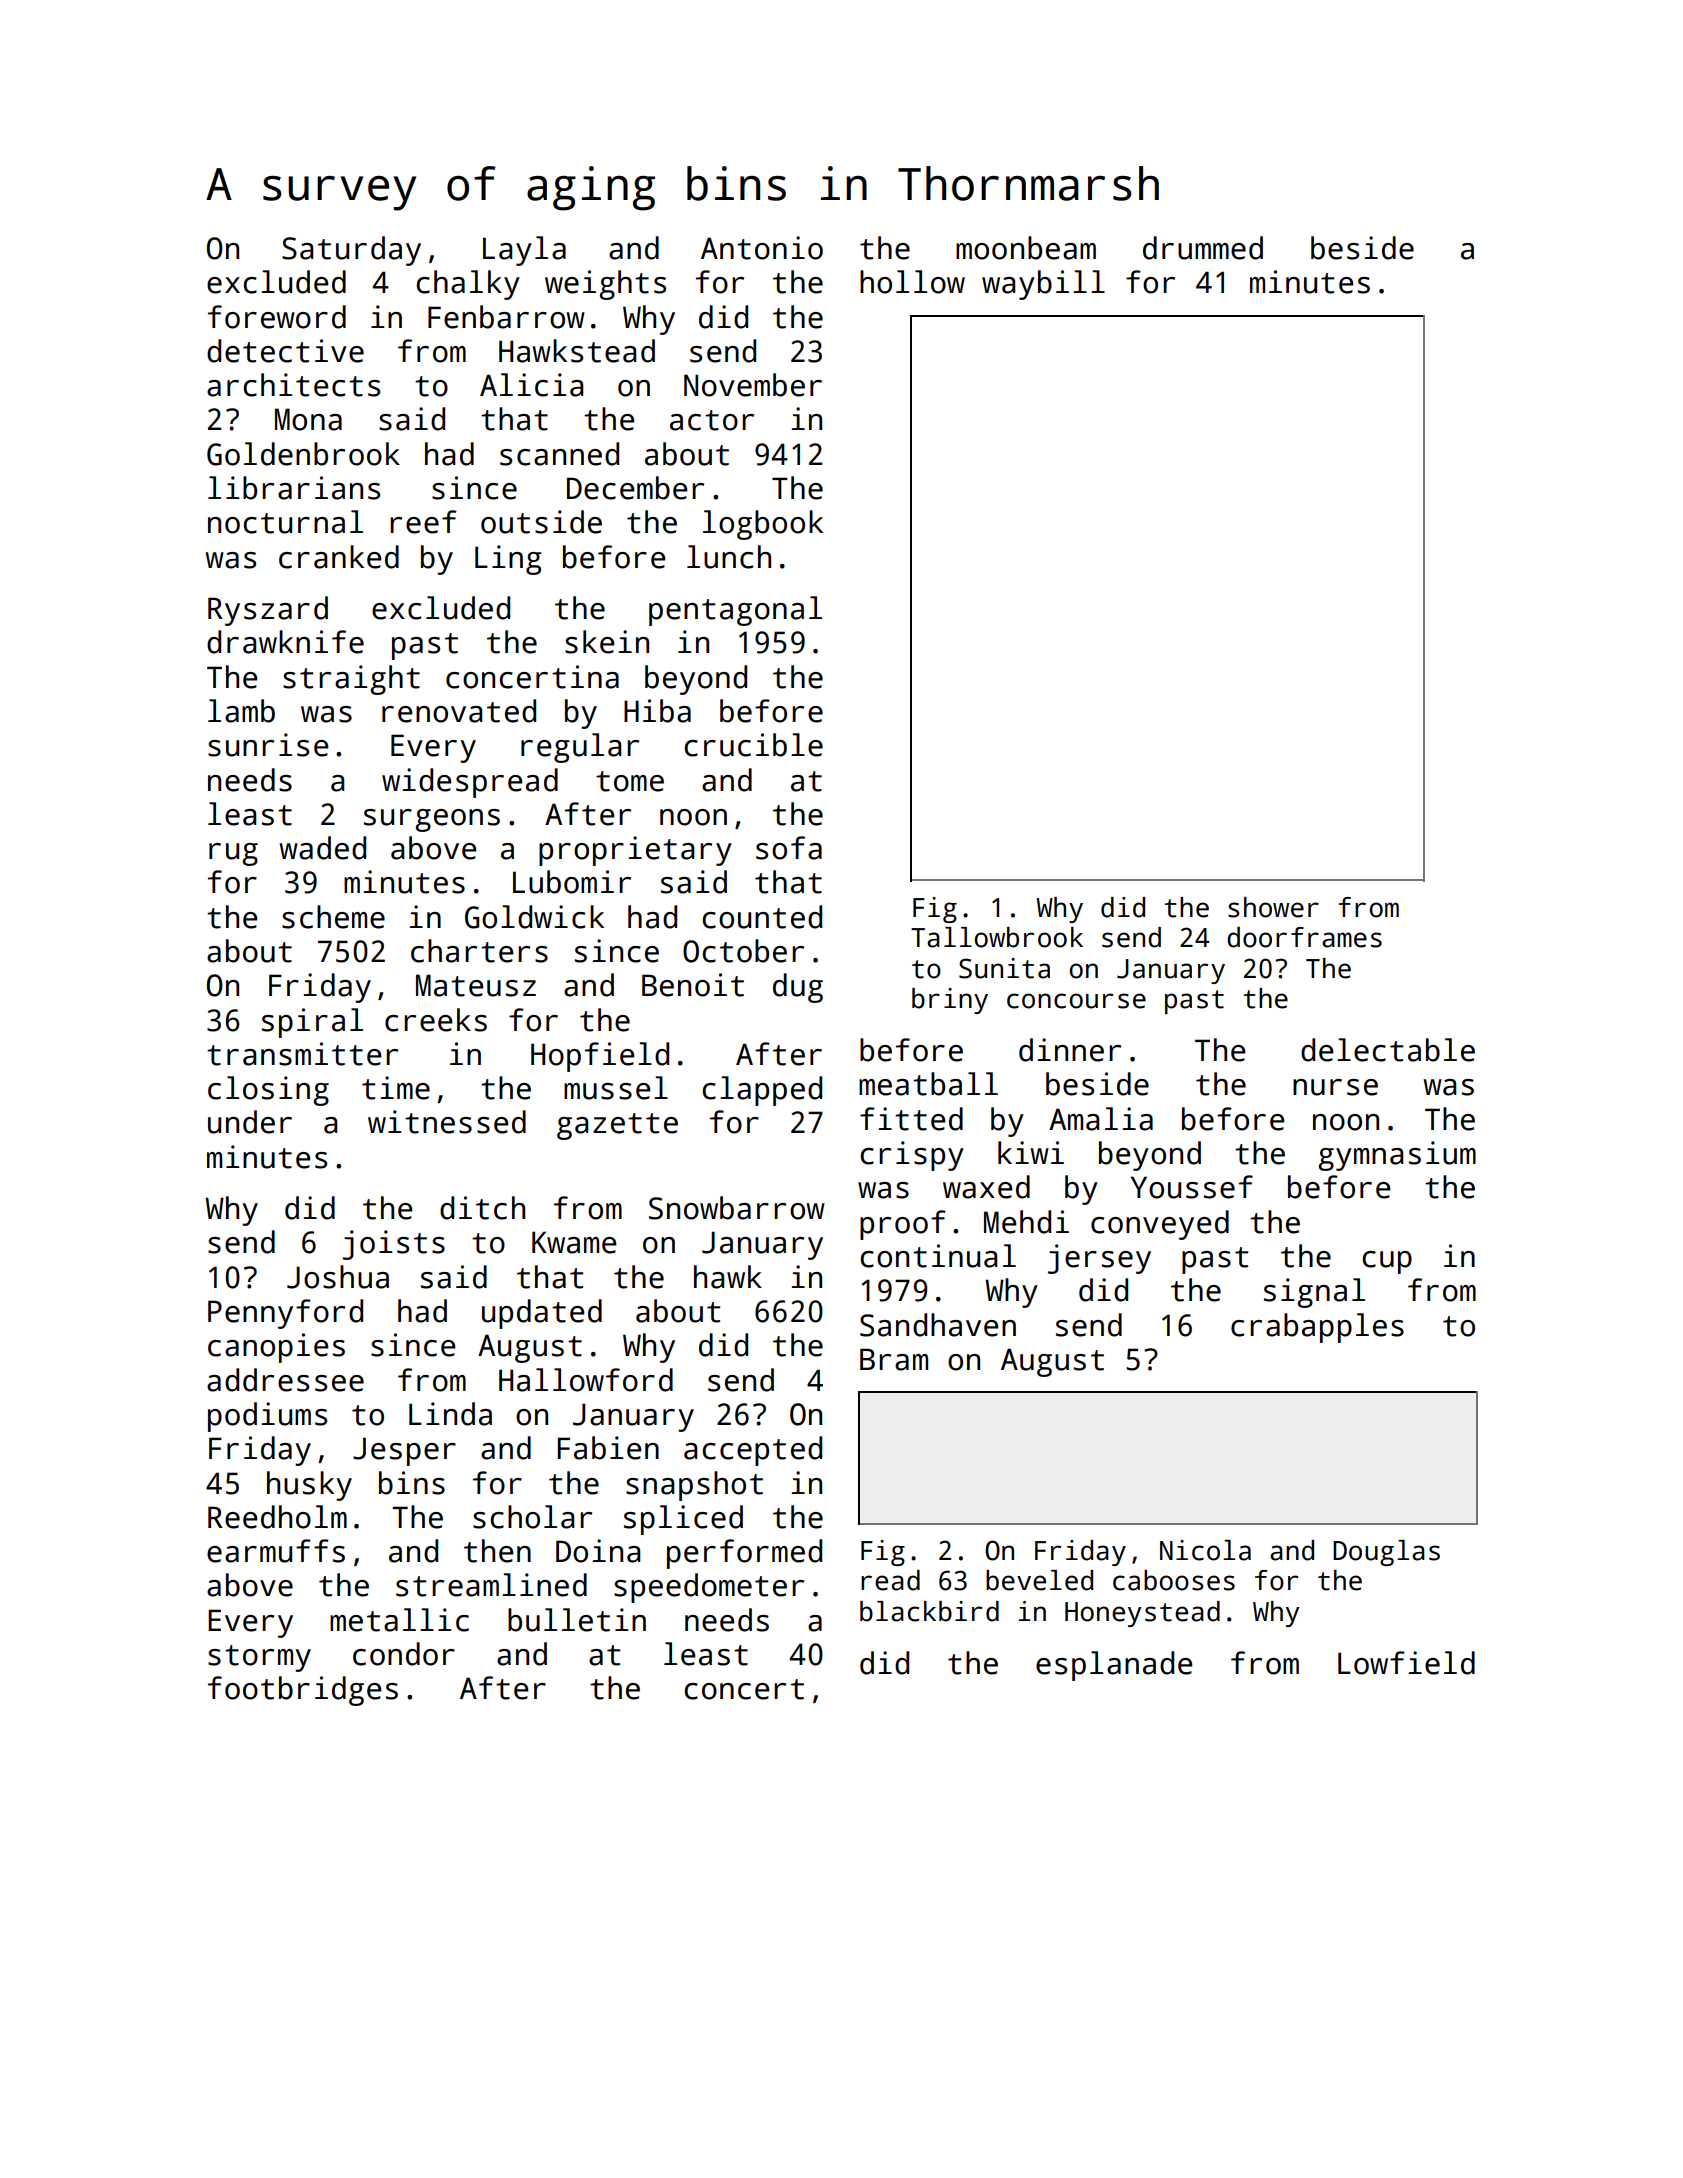  What do you see at coordinates (762, 248) in the image?
I see `Antonio` at bounding box center [762, 248].
